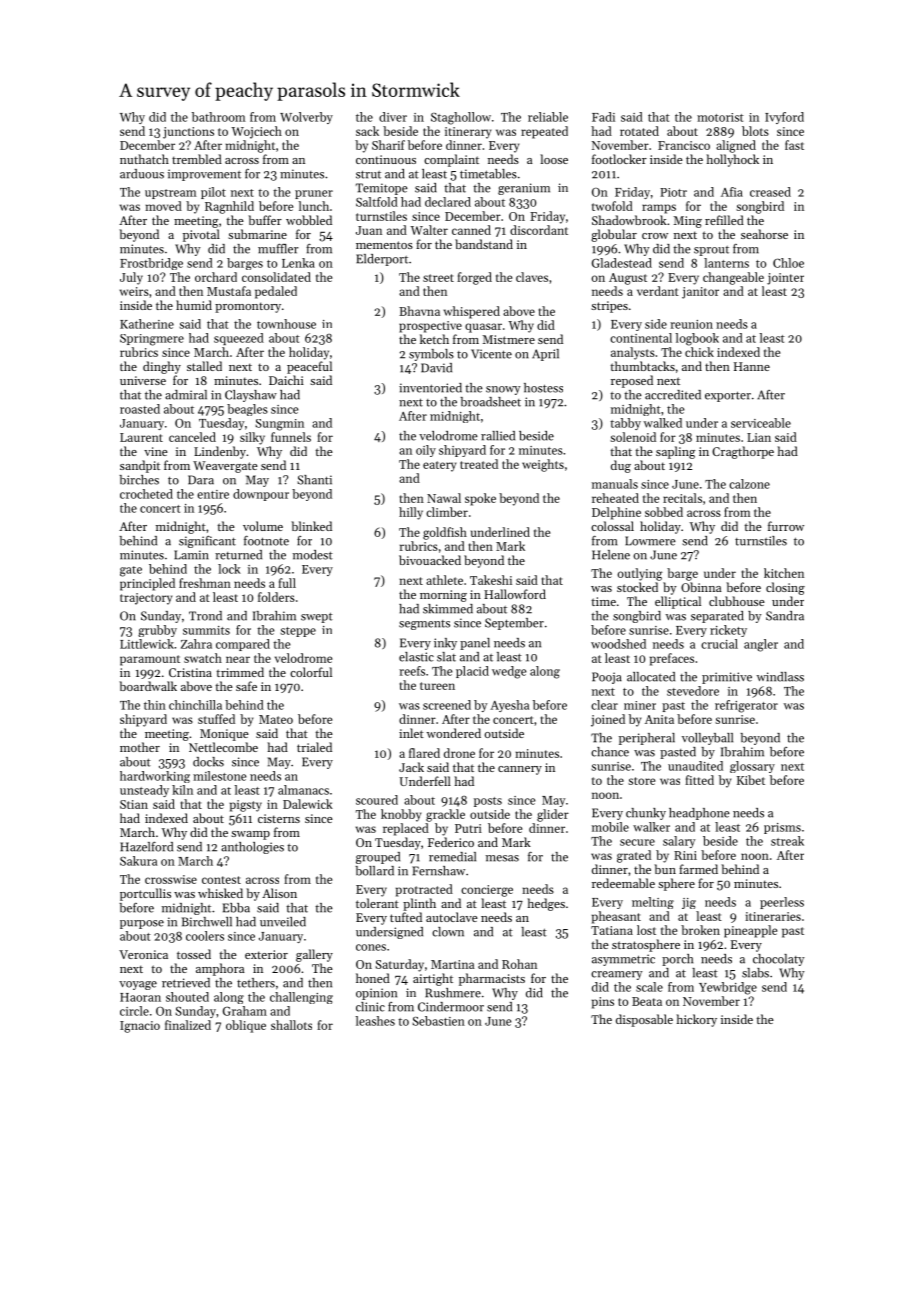  Describe the element at coordinates (134, 1011) in the screenshot. I see `circle` at that location.
